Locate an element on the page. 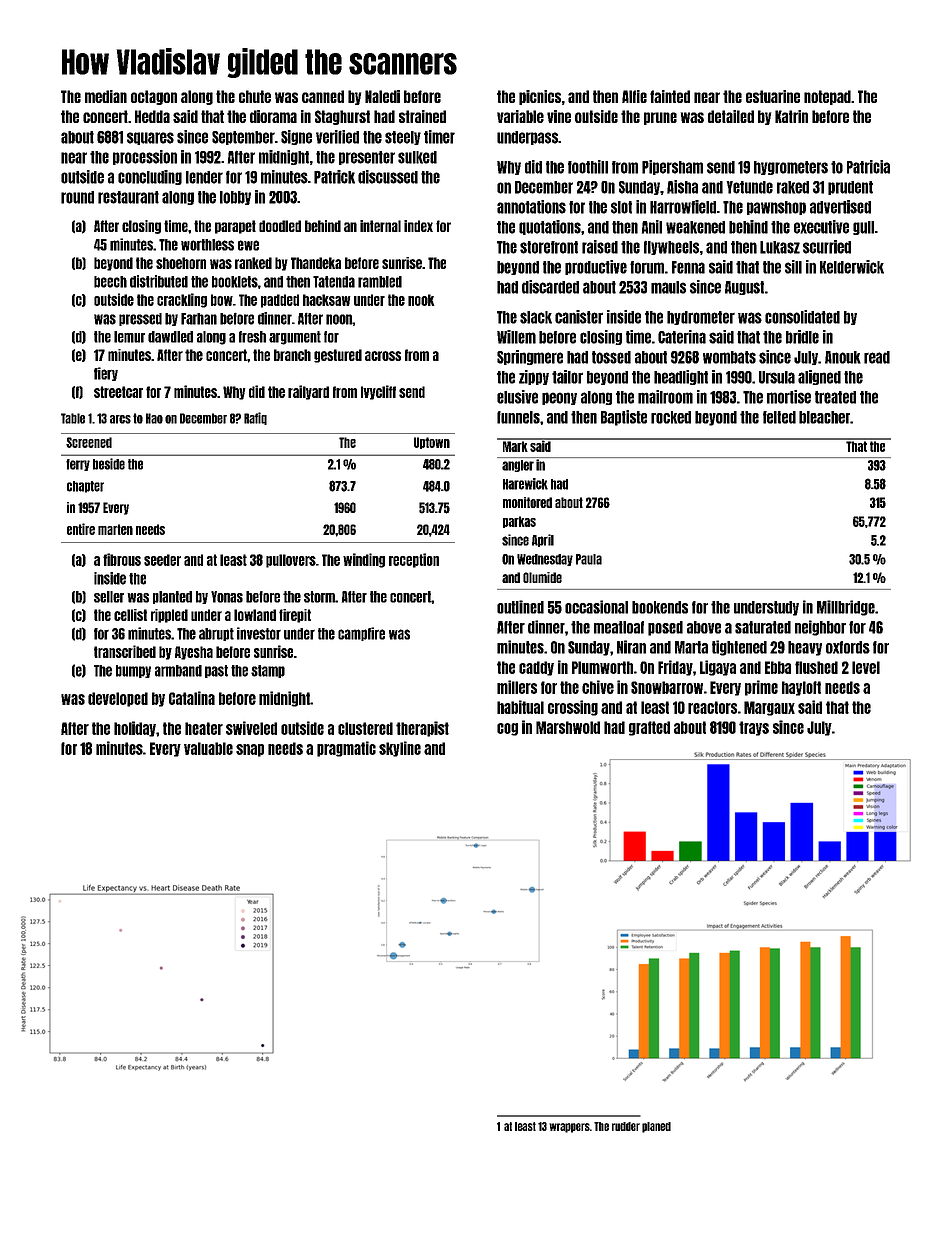 The height and width of the image is (1233, 952). felted is located at coordinates (779, 417).
